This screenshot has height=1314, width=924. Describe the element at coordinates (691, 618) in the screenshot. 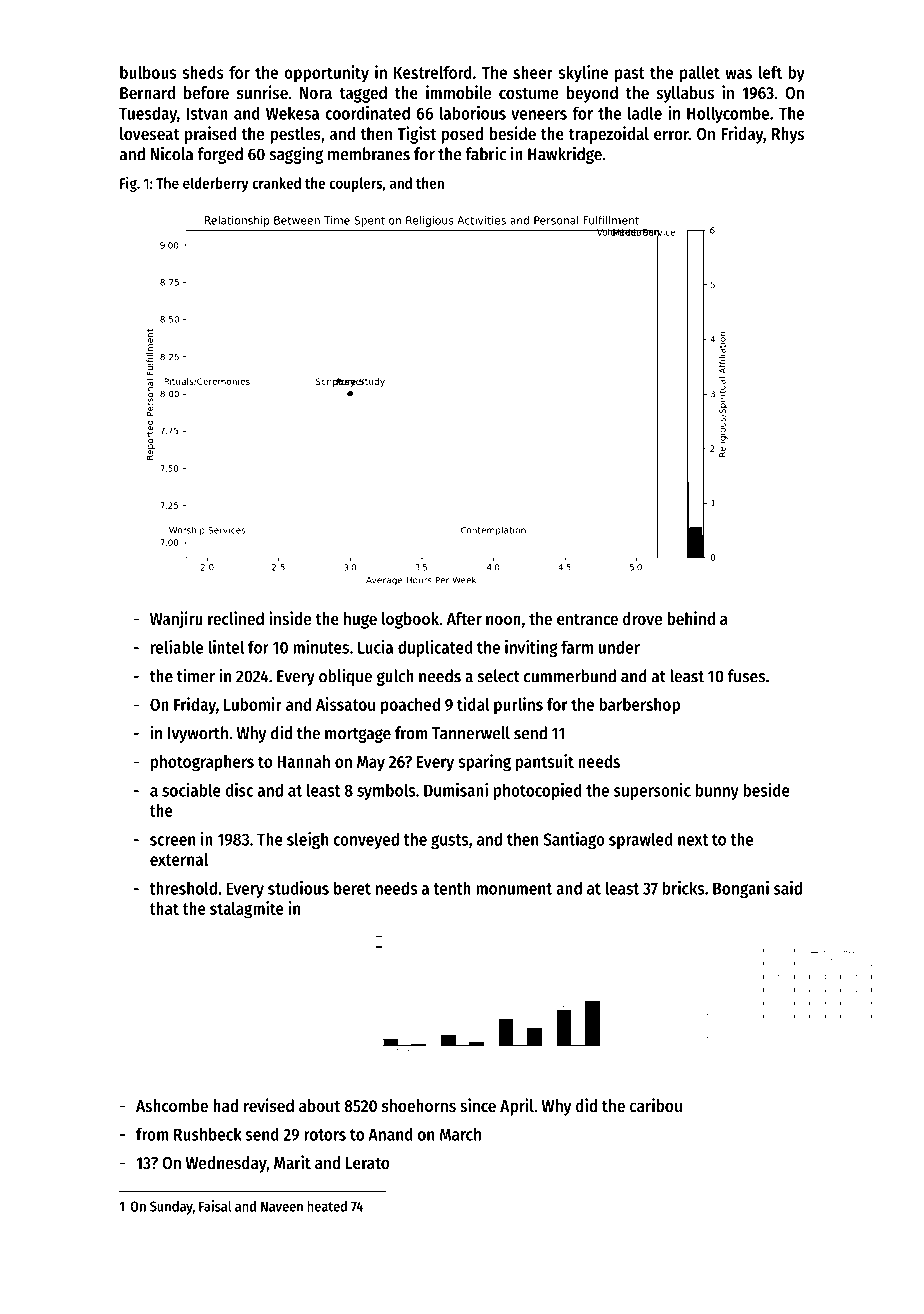

I see `behind` at that location.
